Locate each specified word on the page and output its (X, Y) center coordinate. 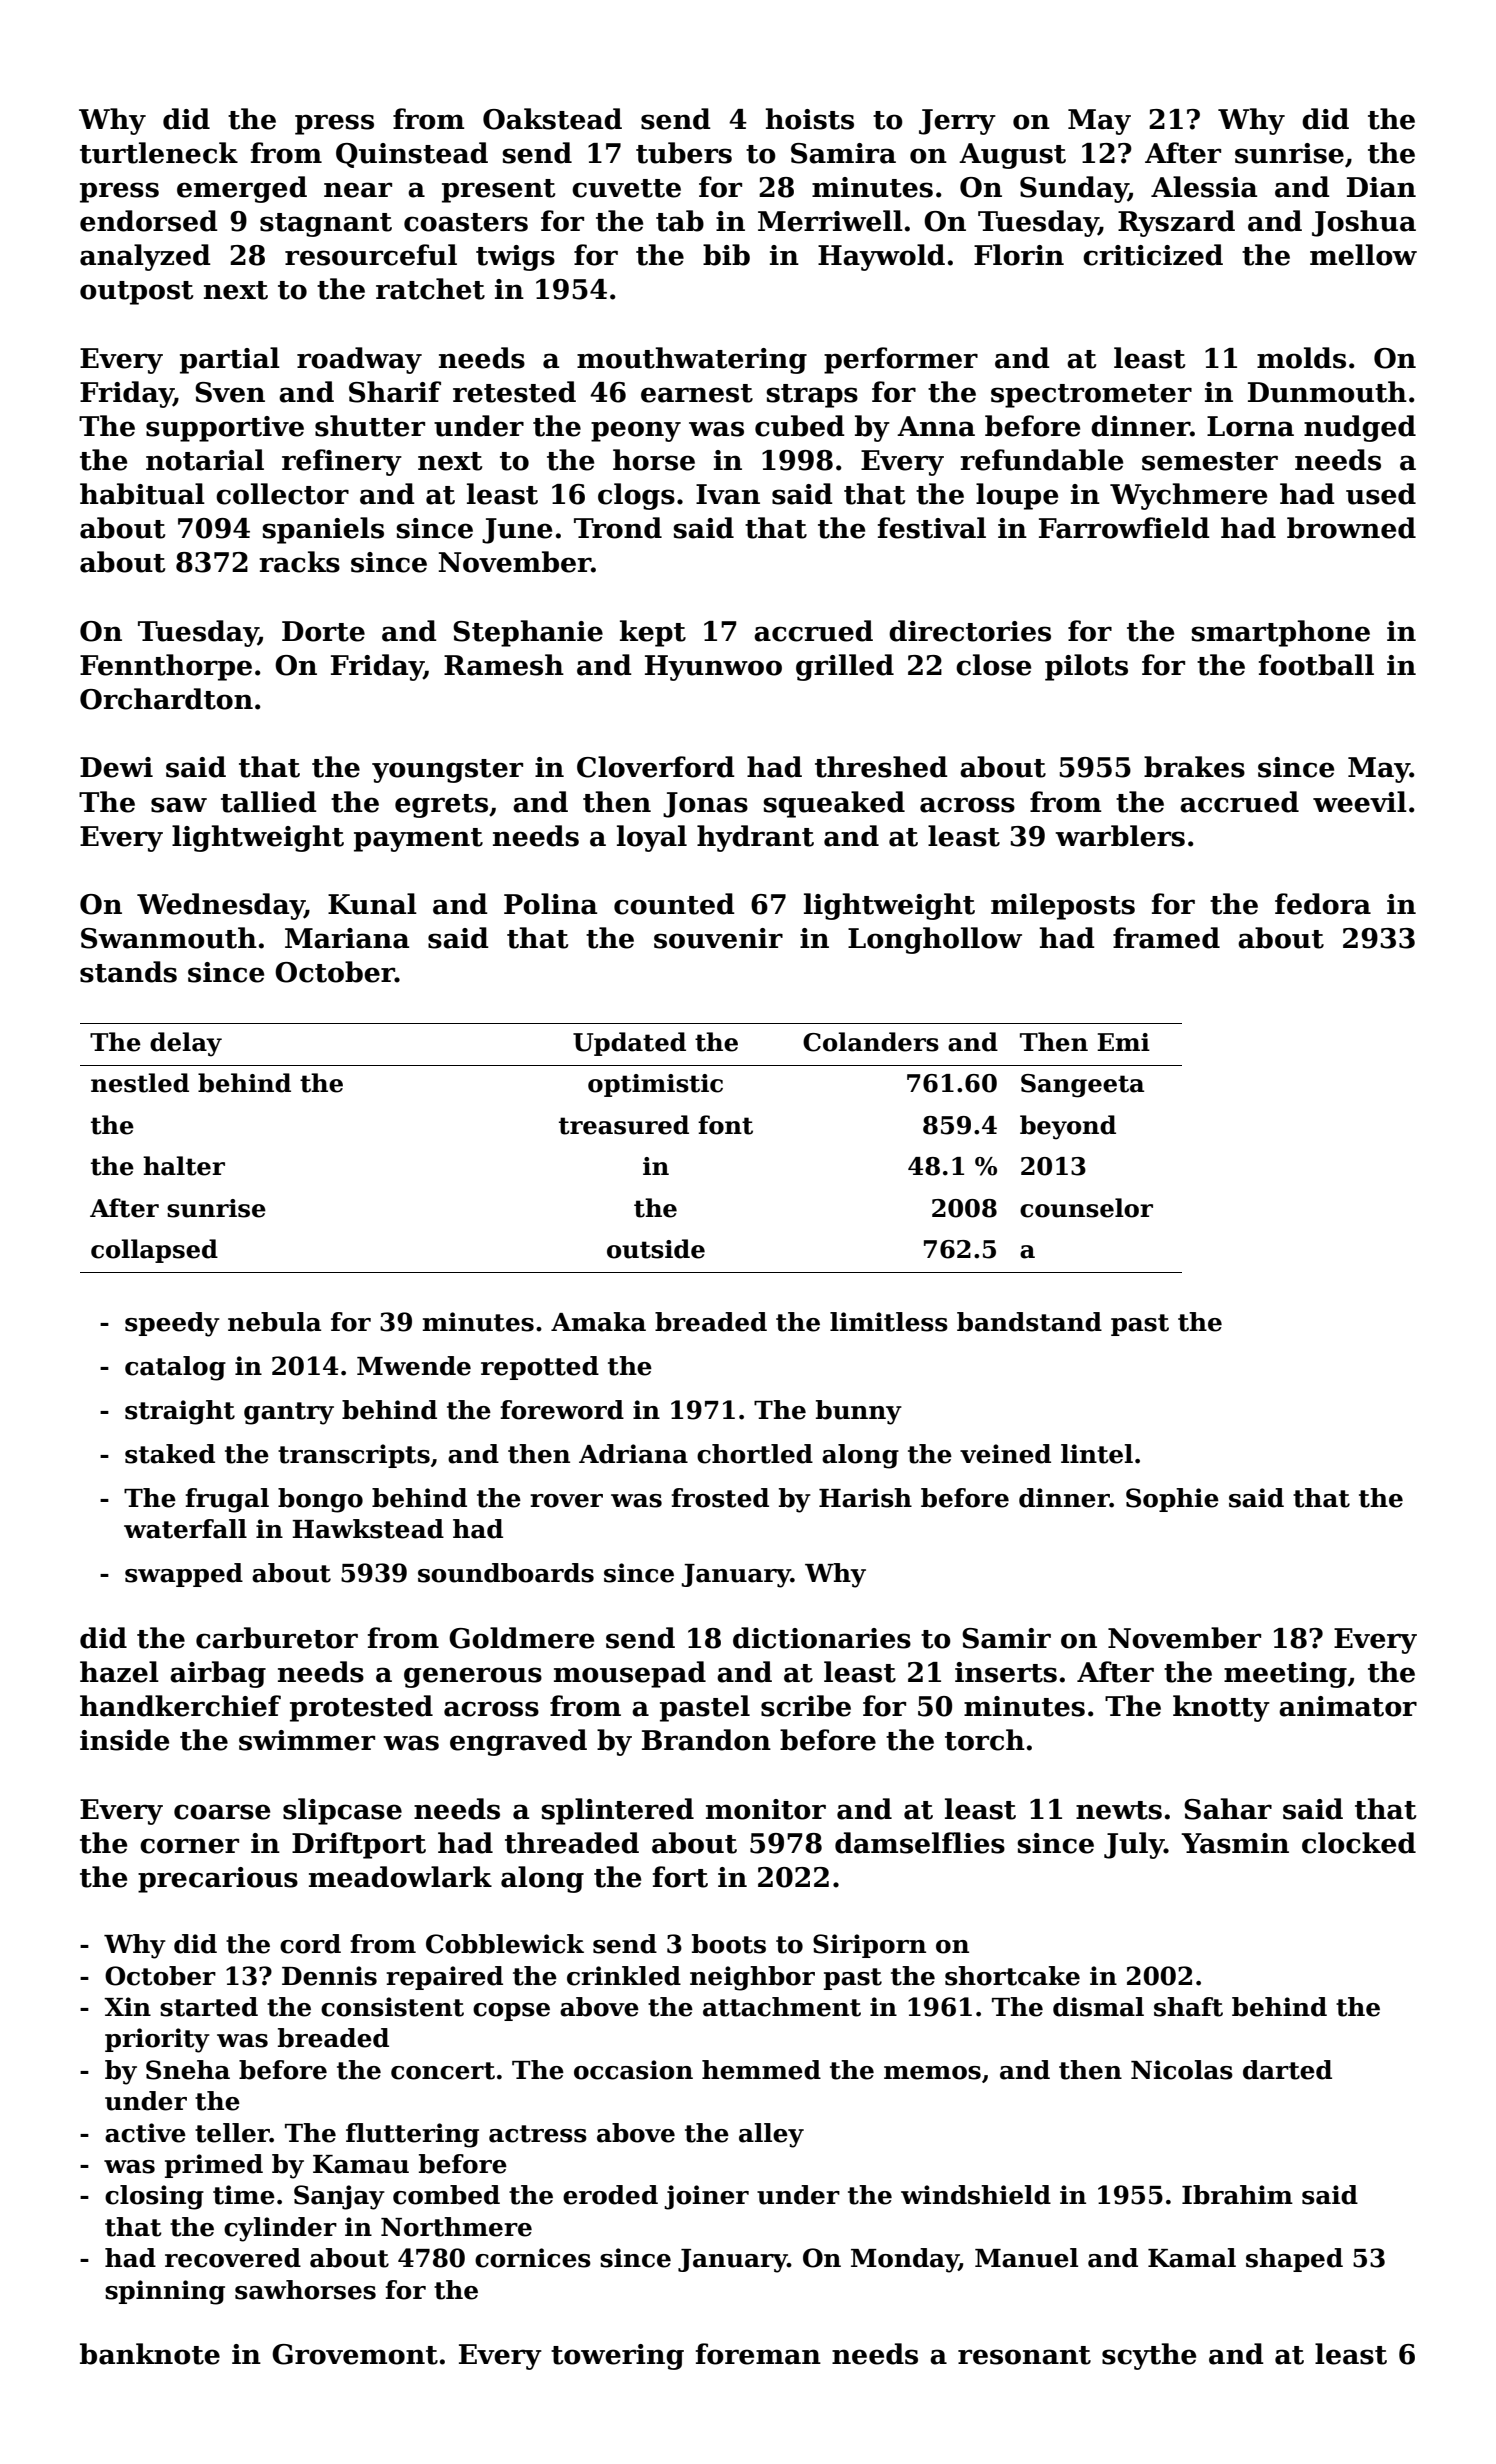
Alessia (1204, 187)
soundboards (506, 1573)
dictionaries (822, 1638)
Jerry (957, 122)
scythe (1149, 2356)
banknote (150, 2354)
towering (617, 2357)
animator (1348, 1706)
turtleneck (159, 153)
